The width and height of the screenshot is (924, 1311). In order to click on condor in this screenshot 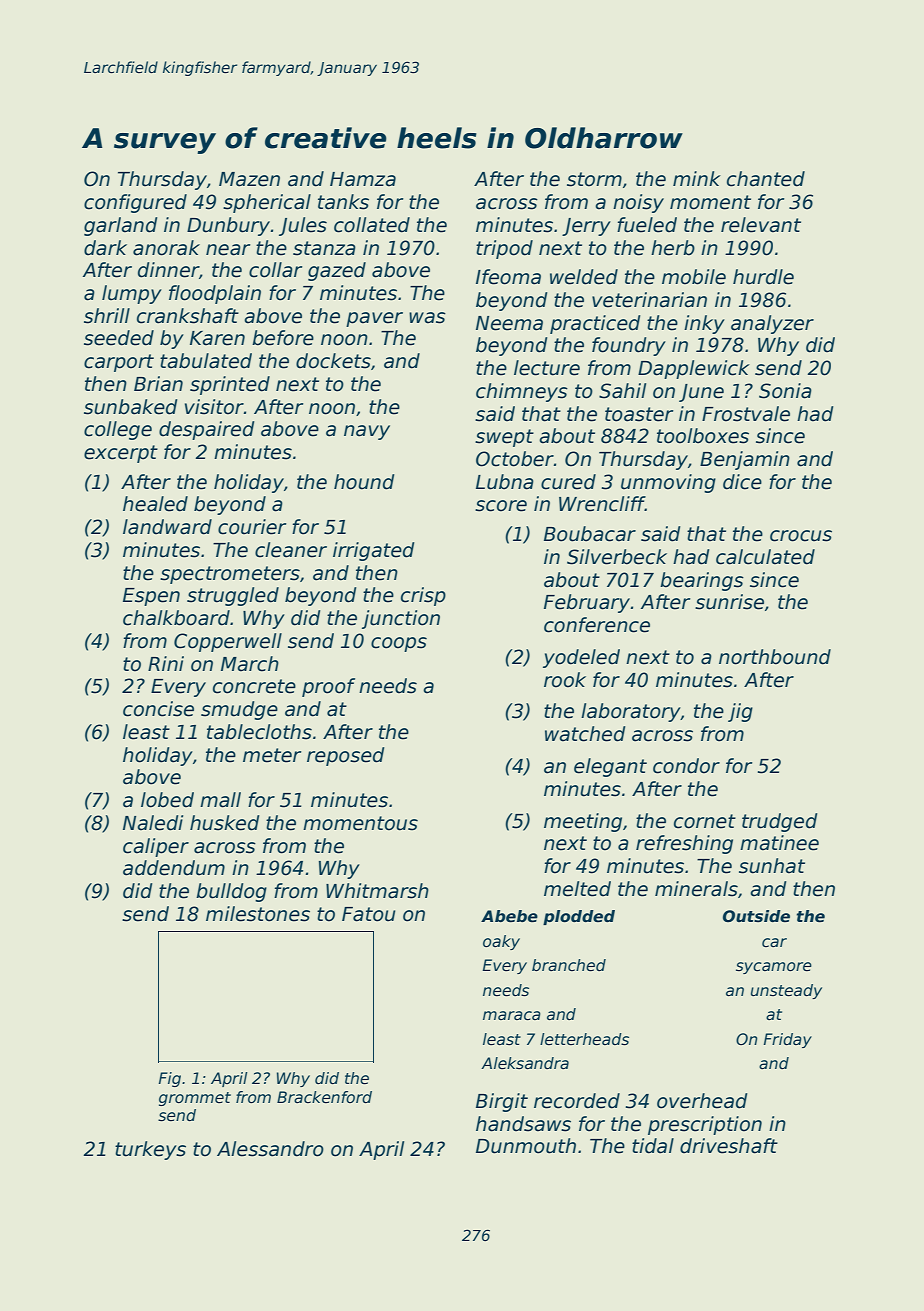, I will do `click(686, 766)`.
